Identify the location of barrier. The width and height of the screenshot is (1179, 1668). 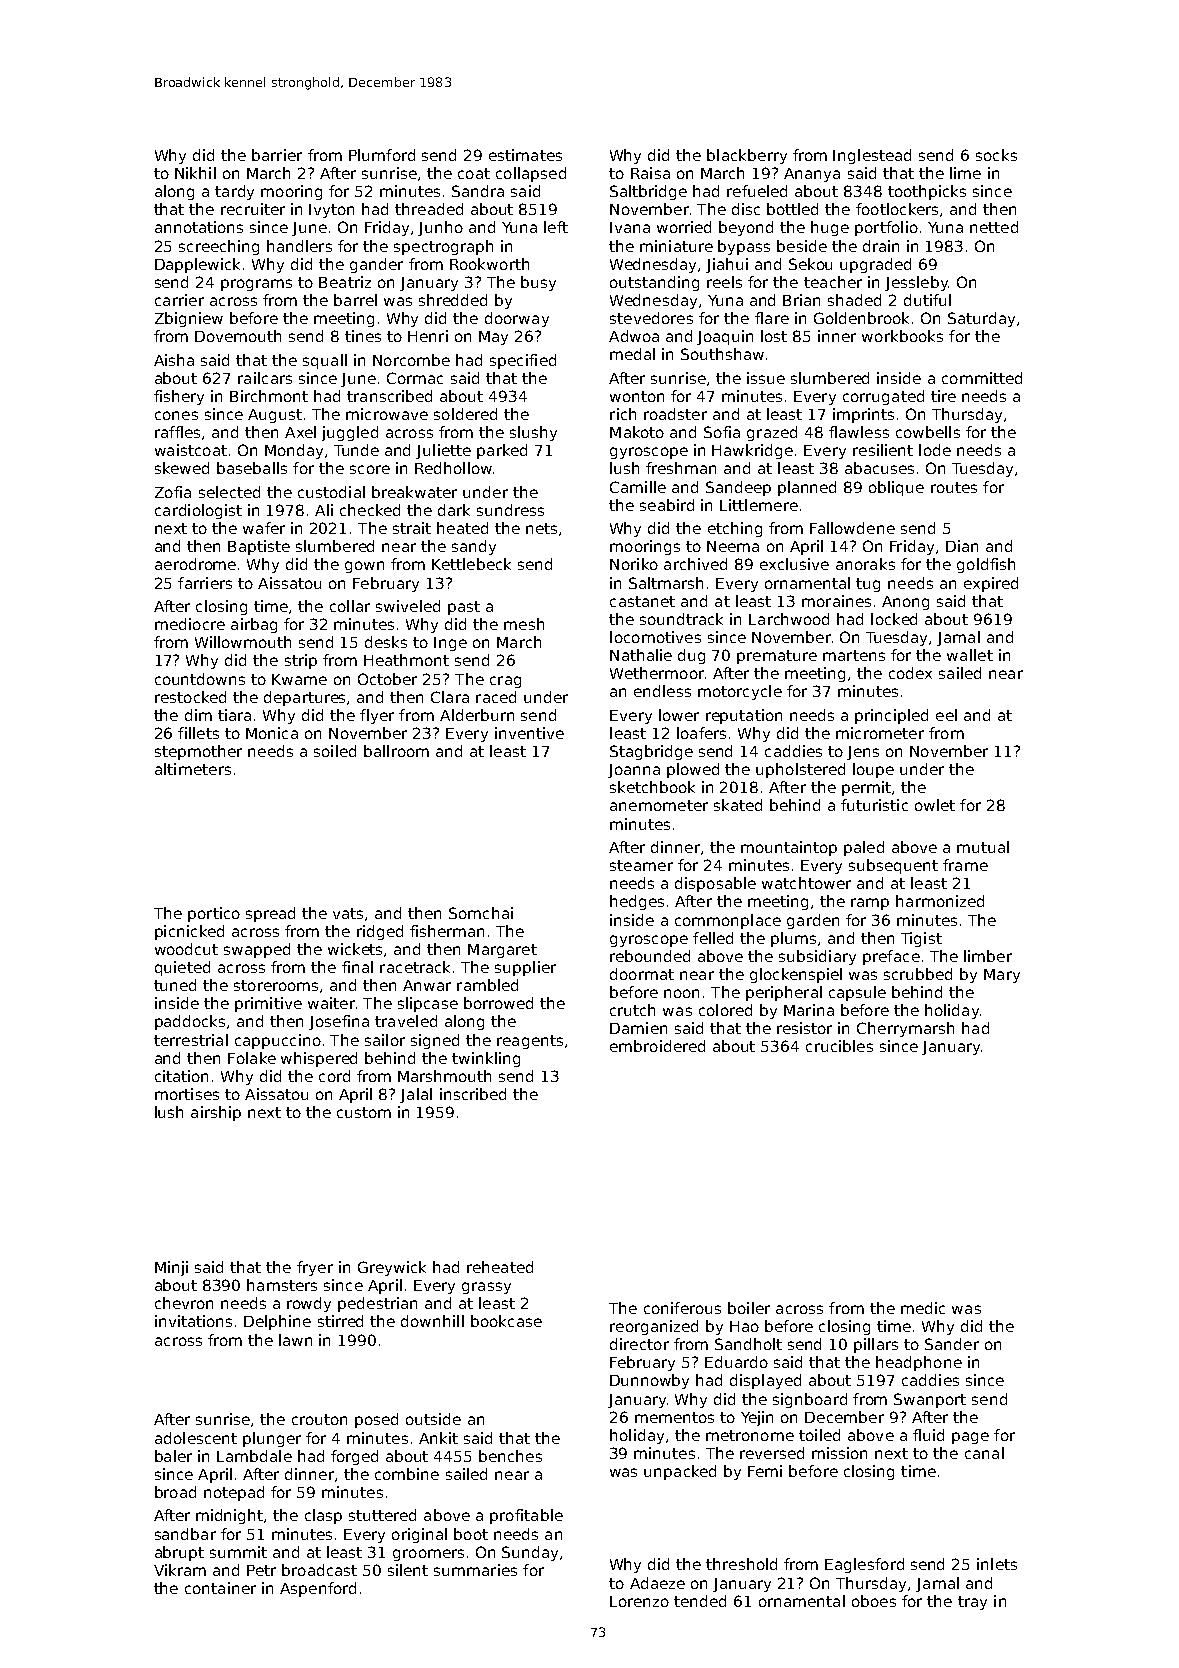
(277, 155).
